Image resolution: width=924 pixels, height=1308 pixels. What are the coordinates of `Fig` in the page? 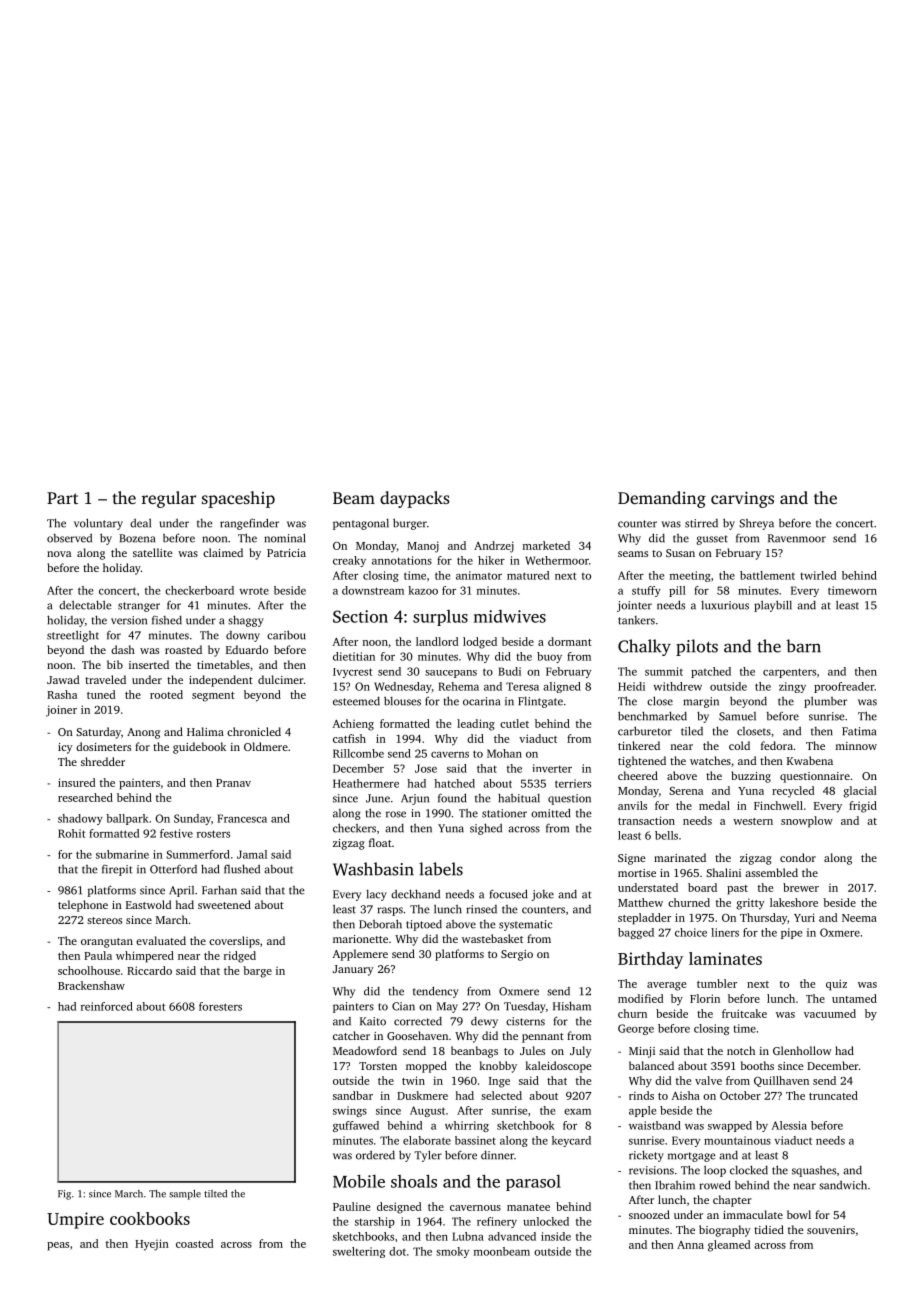 It's located at (64, 1195).
